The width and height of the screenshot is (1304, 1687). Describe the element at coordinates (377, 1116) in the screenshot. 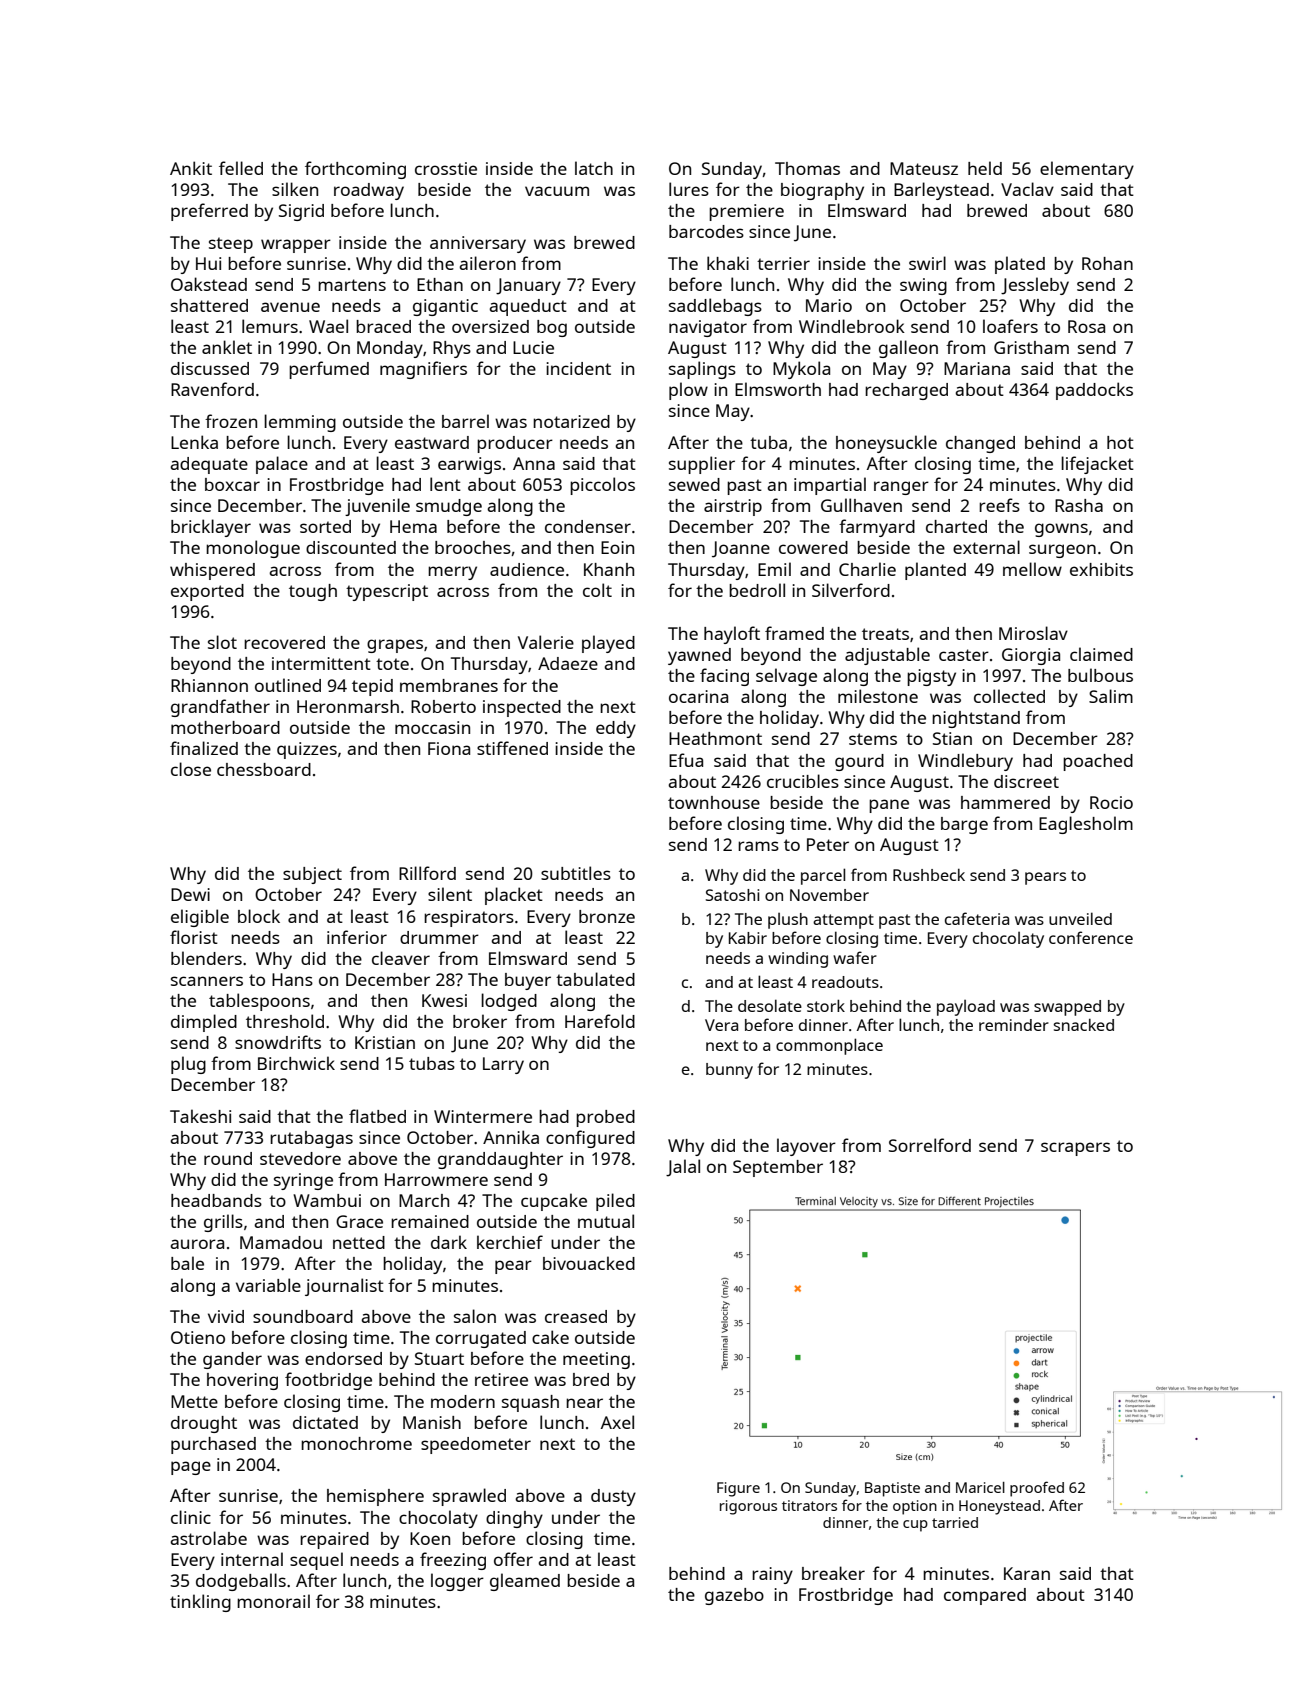

I see `flatbed` at that location.
